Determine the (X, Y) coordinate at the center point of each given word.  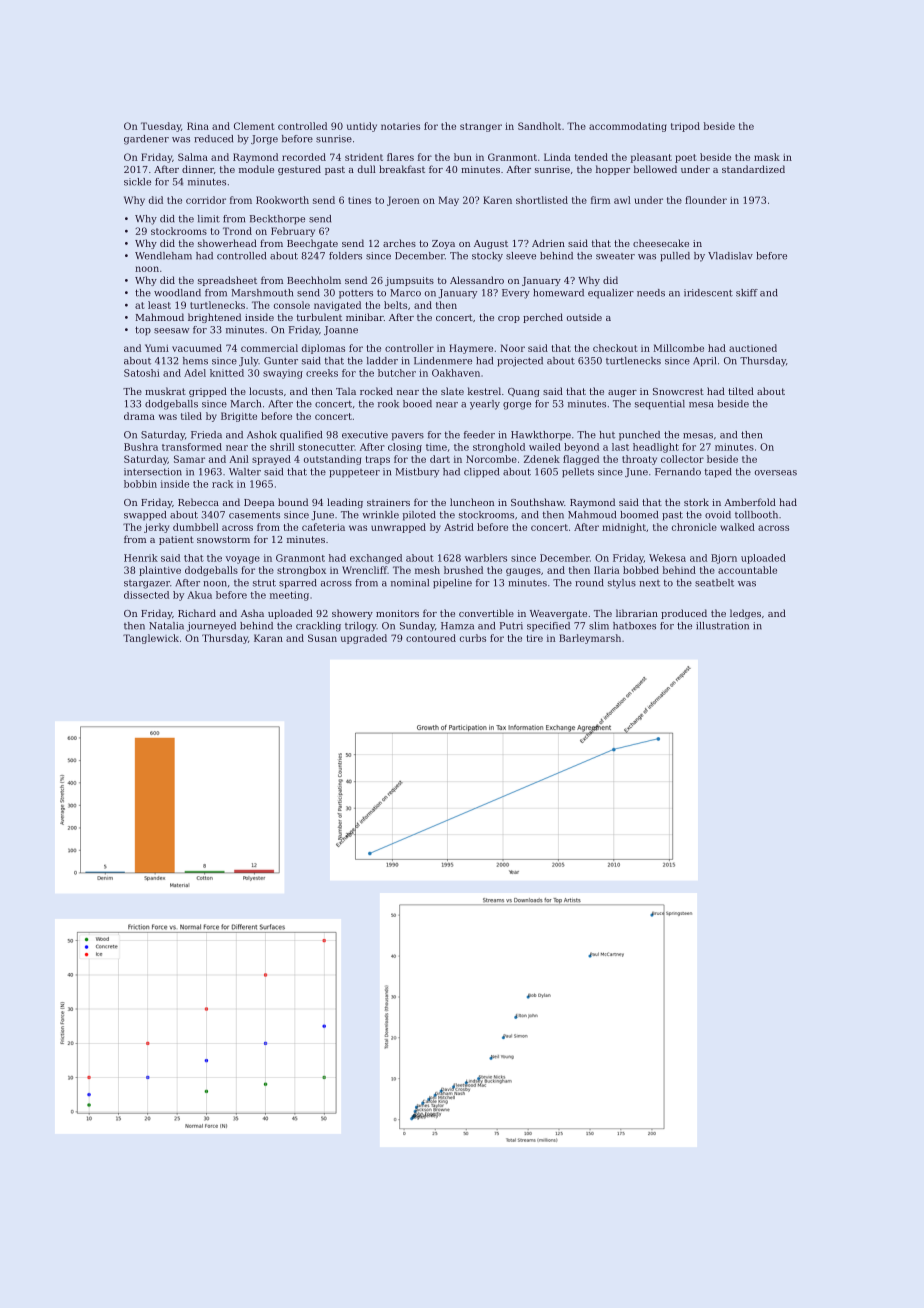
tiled (191, 416)
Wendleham (163, 256)
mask (767, 157)
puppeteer (354, 473)
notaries (400, 126)
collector (682, 459)
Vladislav (730, 256)
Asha (252, 613)
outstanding (332, 460)
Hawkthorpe (541, 436)
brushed (463, 570)
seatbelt (714, 583)
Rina (198, 126)
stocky (487, 257)
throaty (639, 460)
